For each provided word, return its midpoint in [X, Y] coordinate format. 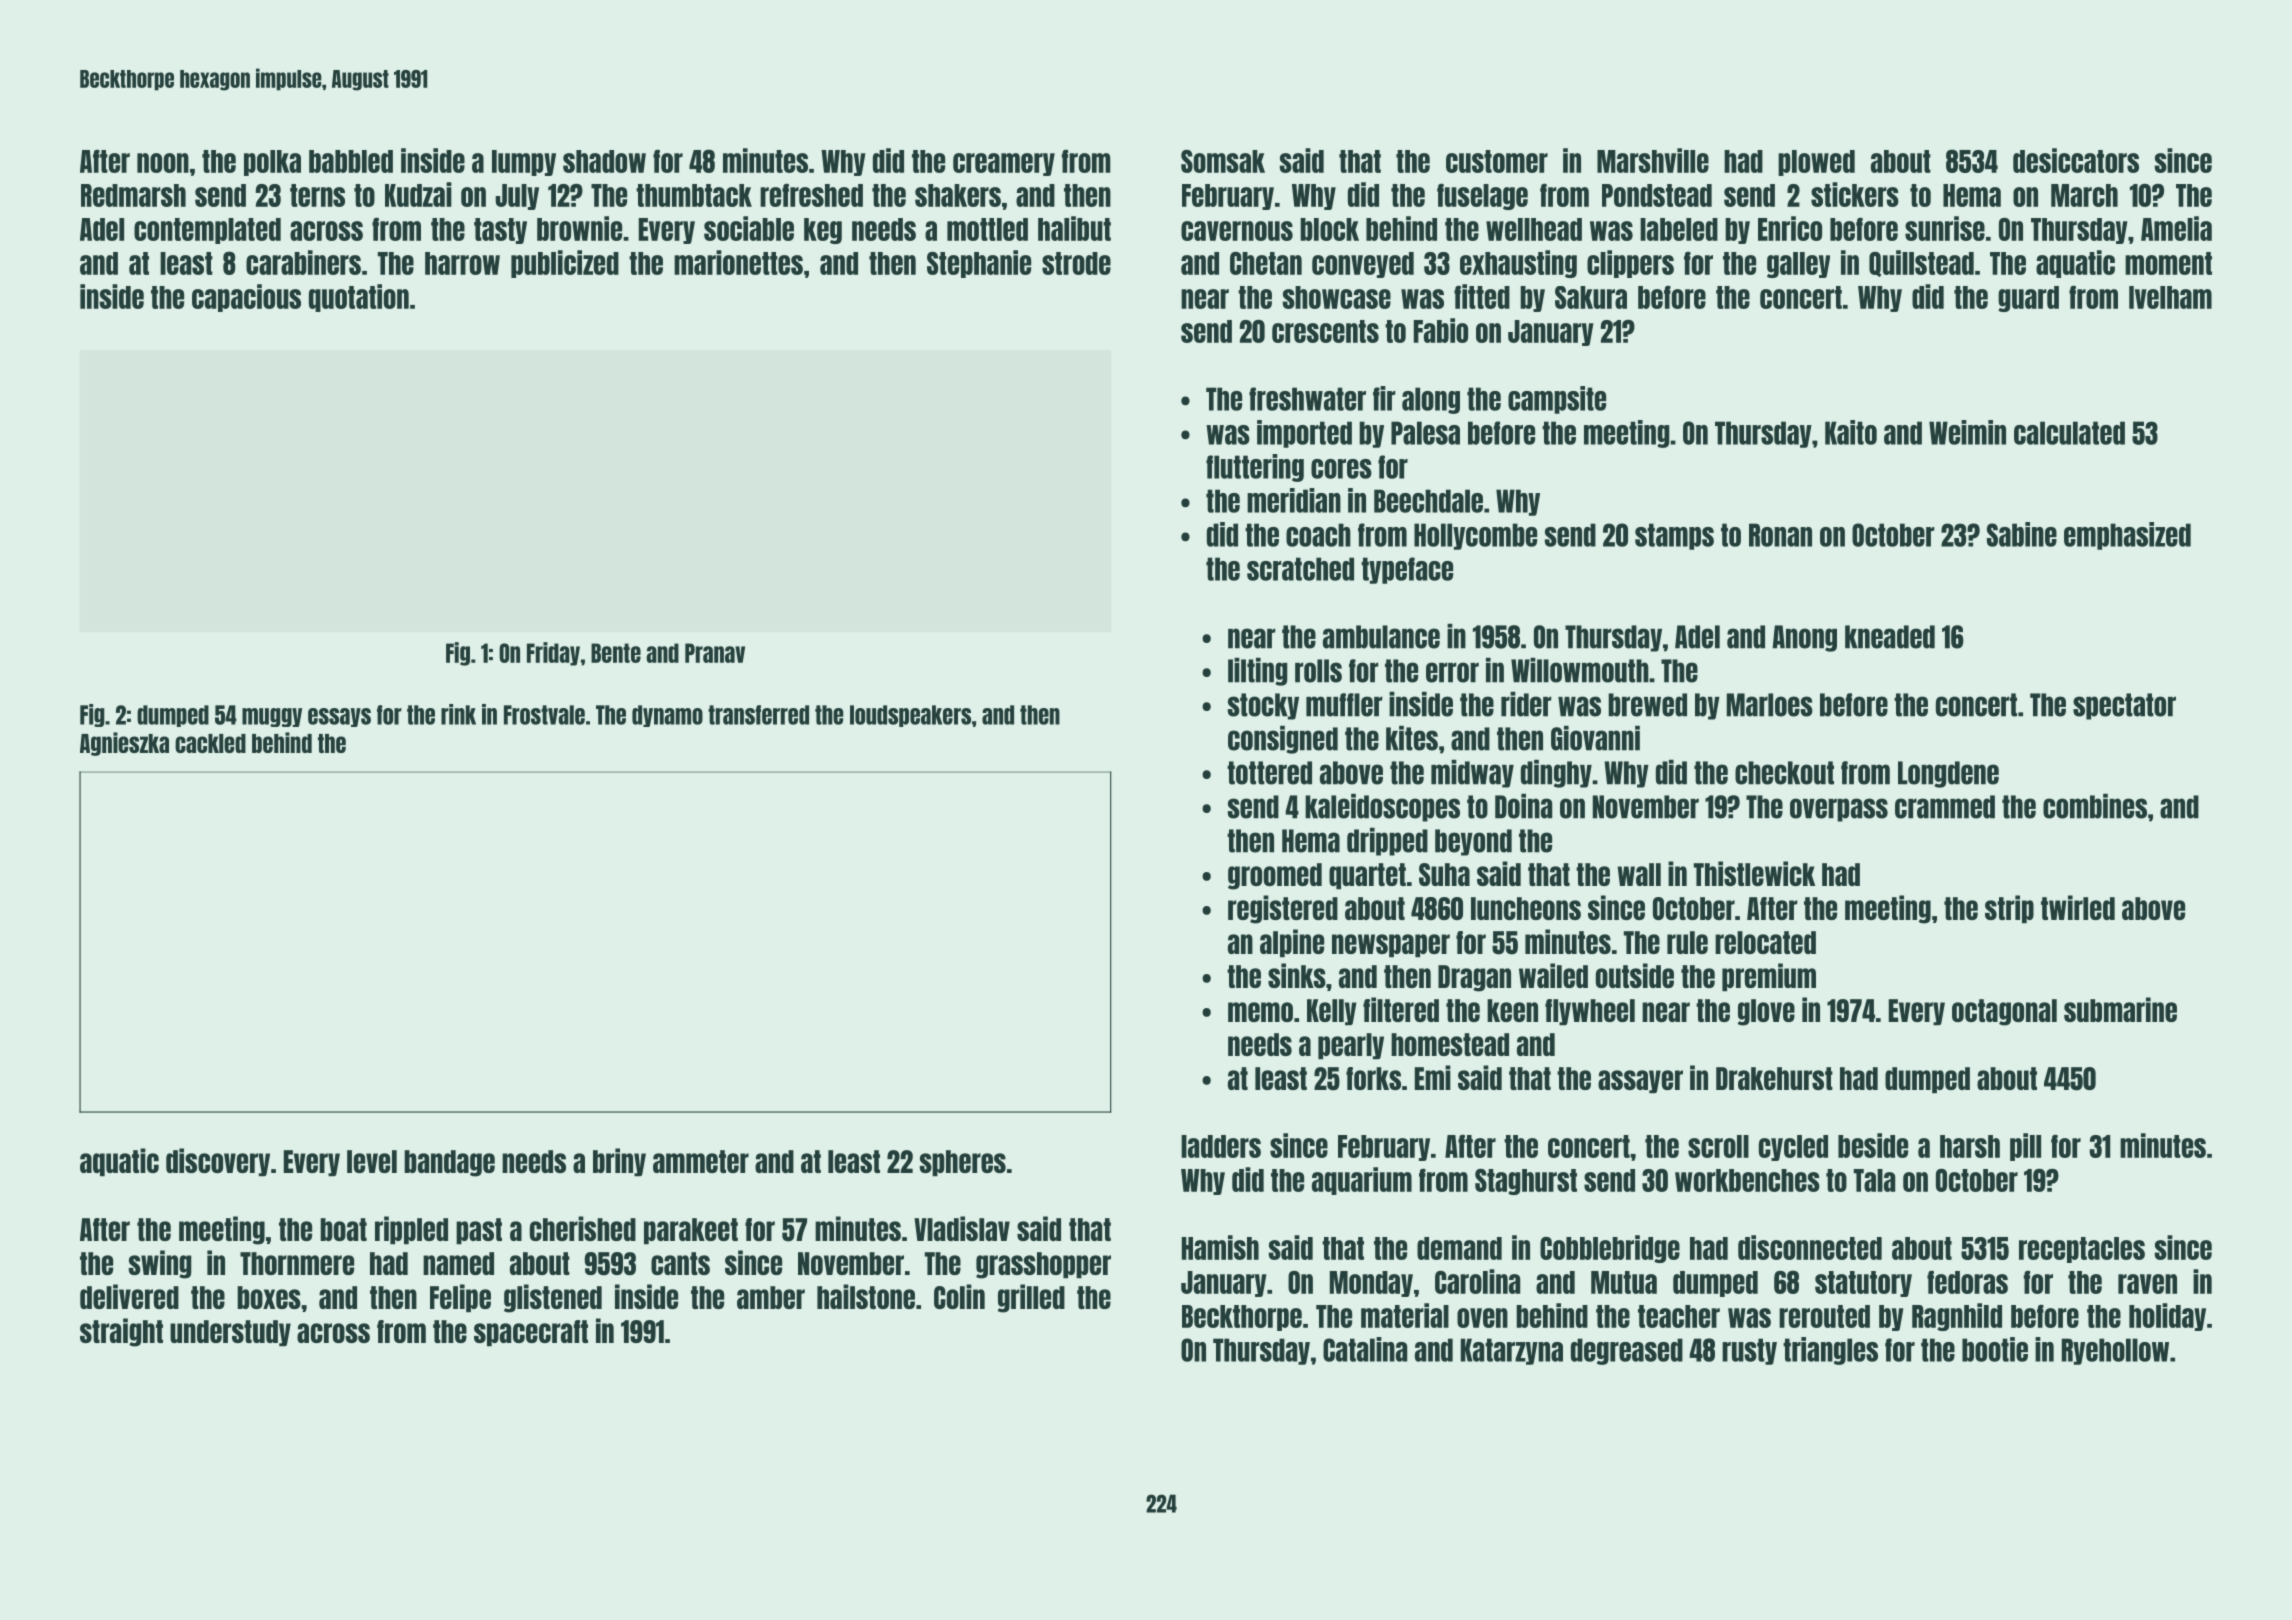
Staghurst [1526, 1182]
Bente [616, 653]
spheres [962, 1163]
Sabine [2022, 534]
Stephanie [979, 264]
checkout [1784, 773]
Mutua [1624, 1282]
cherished [583, 1228]
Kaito [1851, 432]
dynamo [667, 716]
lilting [1258, 672]
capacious [246, 298]
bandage [449, 1163]
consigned [1283, 740]
